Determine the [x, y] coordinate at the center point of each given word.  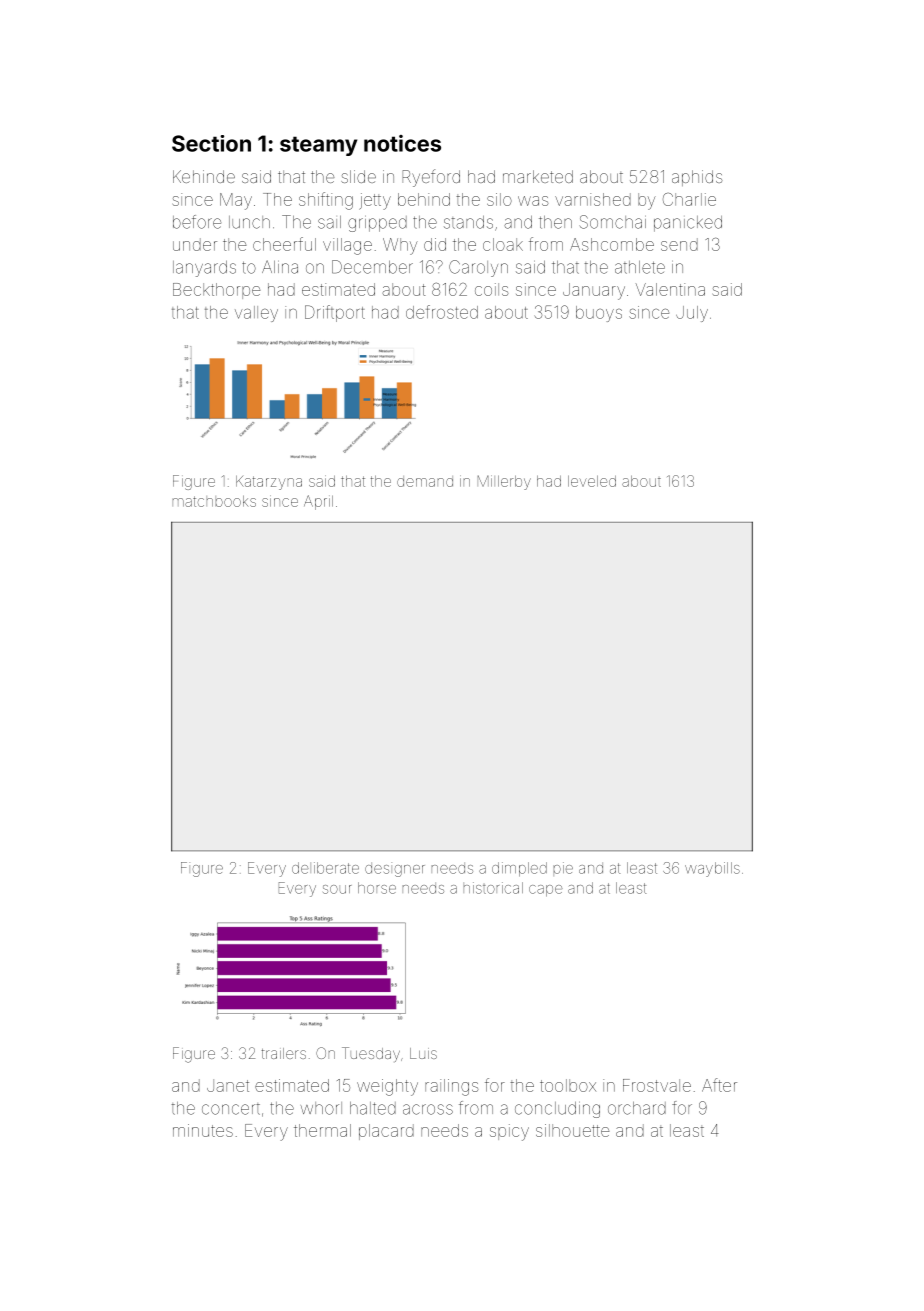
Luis [423, 1053]
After [719, 1085]
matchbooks [214, 501]
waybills [712, 869]
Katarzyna [269, 483]
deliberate [325, 868]
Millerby [504, 482]
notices [402, 143]
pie [563, 868]
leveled [592, 481]
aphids [697, 178]
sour [337, 889]
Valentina [670, 289]
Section [211, 143]
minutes [203, 1130]
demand [425, 481]
